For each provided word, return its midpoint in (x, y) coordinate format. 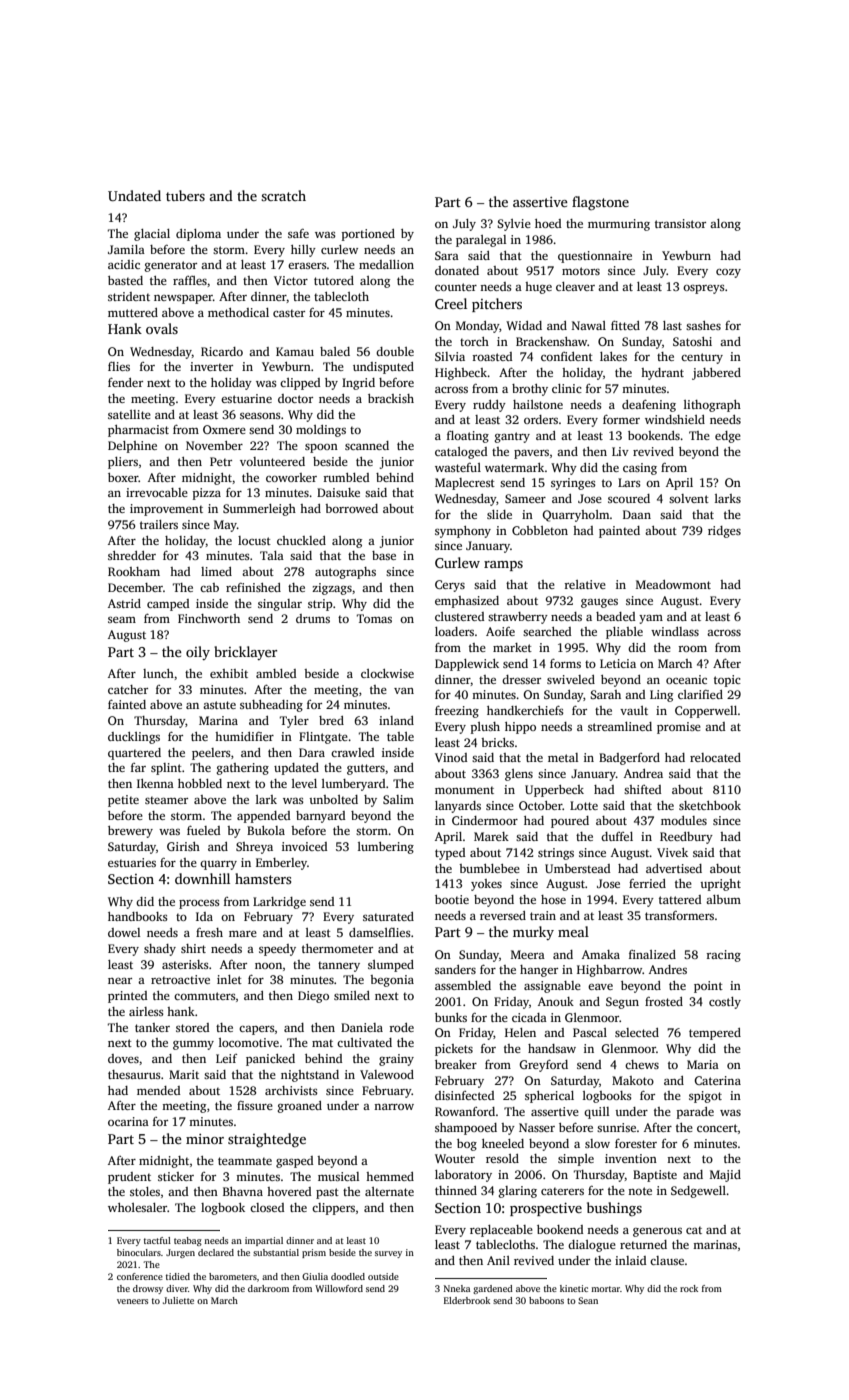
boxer (123, 477)
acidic (124, 264)
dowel (124, 932)
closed (267, 1207)
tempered (715, 1034)
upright (720, 885)
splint (166, 769)
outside (383, 1276)
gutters (366, 769)
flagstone (600, 203)
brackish (391, 398)
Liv (620, 451)
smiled (352, 995)
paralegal (481, 241)
